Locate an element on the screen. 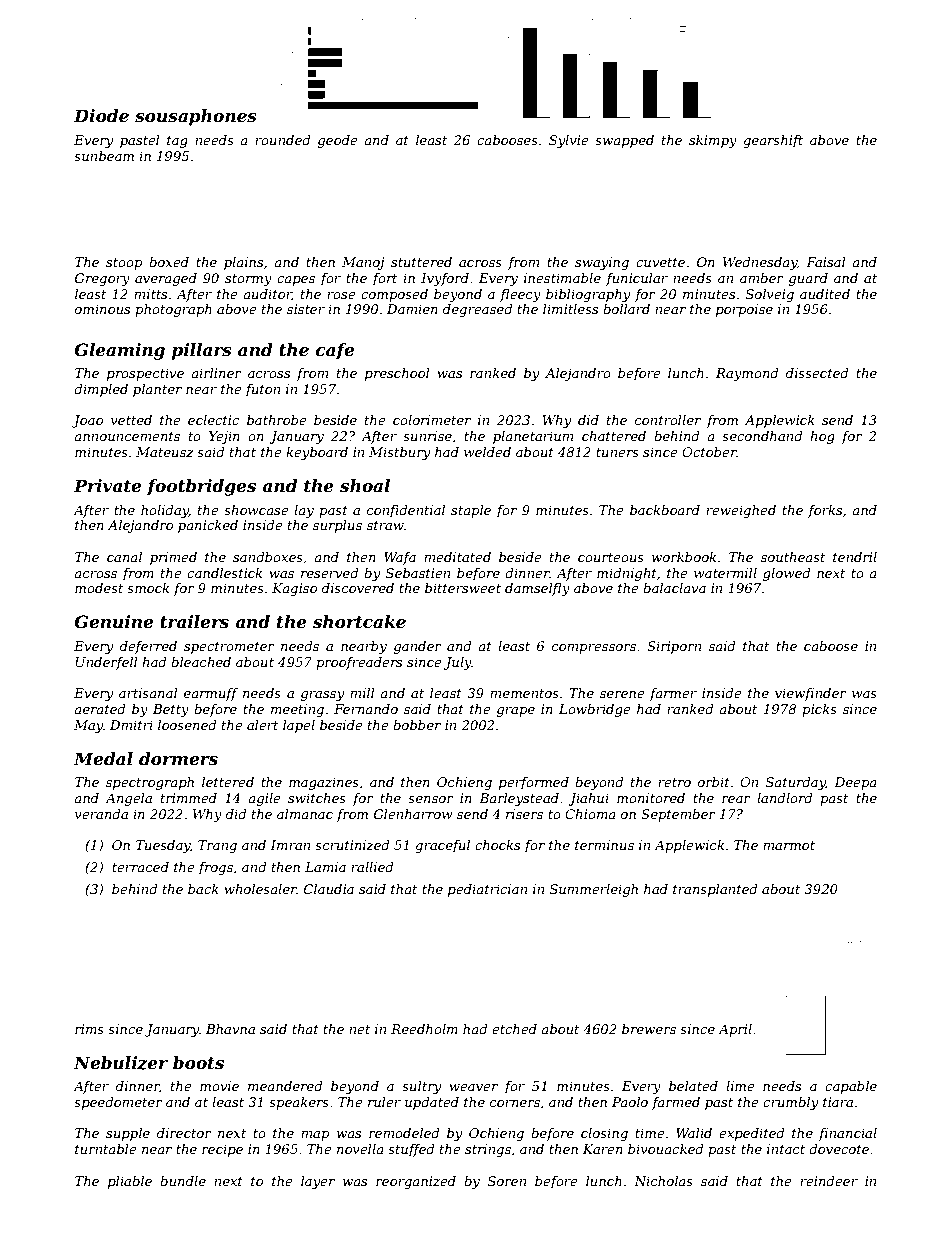 The image size is (952, 1233). geode is located at coordinates (338, 141).
